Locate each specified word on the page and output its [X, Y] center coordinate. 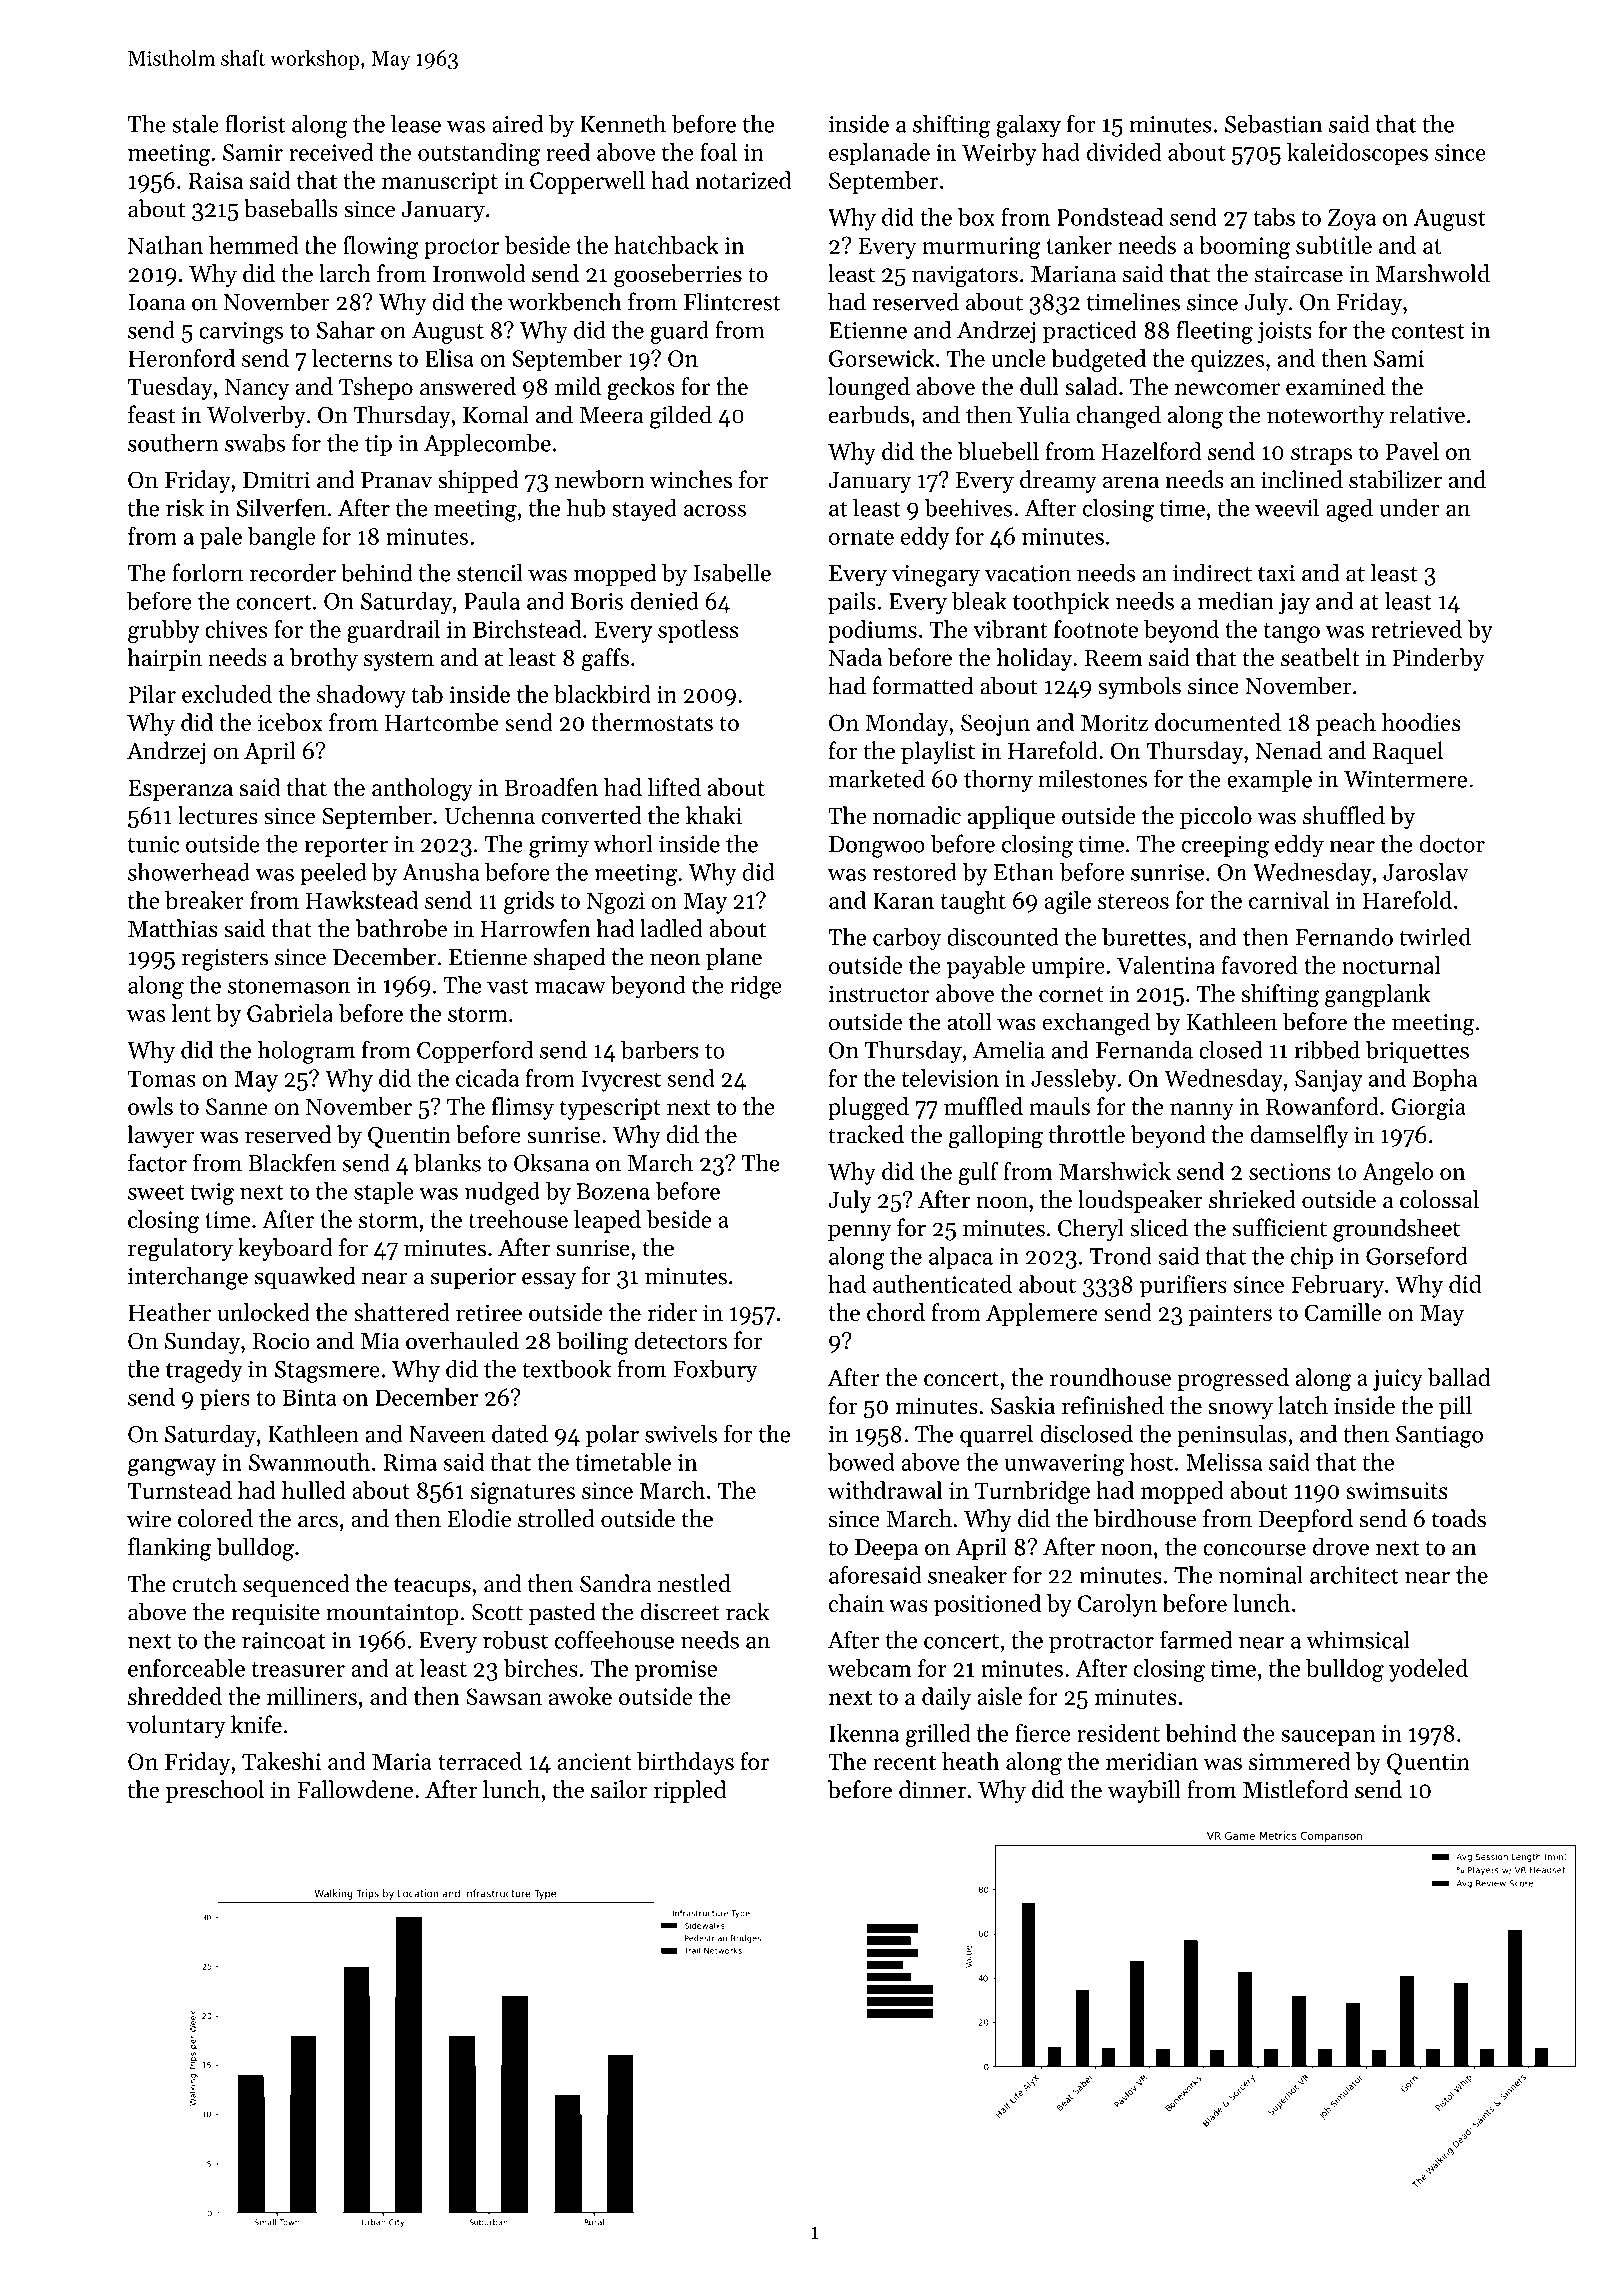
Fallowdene [355, 1789]
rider [672, 1312]
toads [1459, 1518]
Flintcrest [732, 301]
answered [468, 386]
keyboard [285, 1249]
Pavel [1412, 451]
